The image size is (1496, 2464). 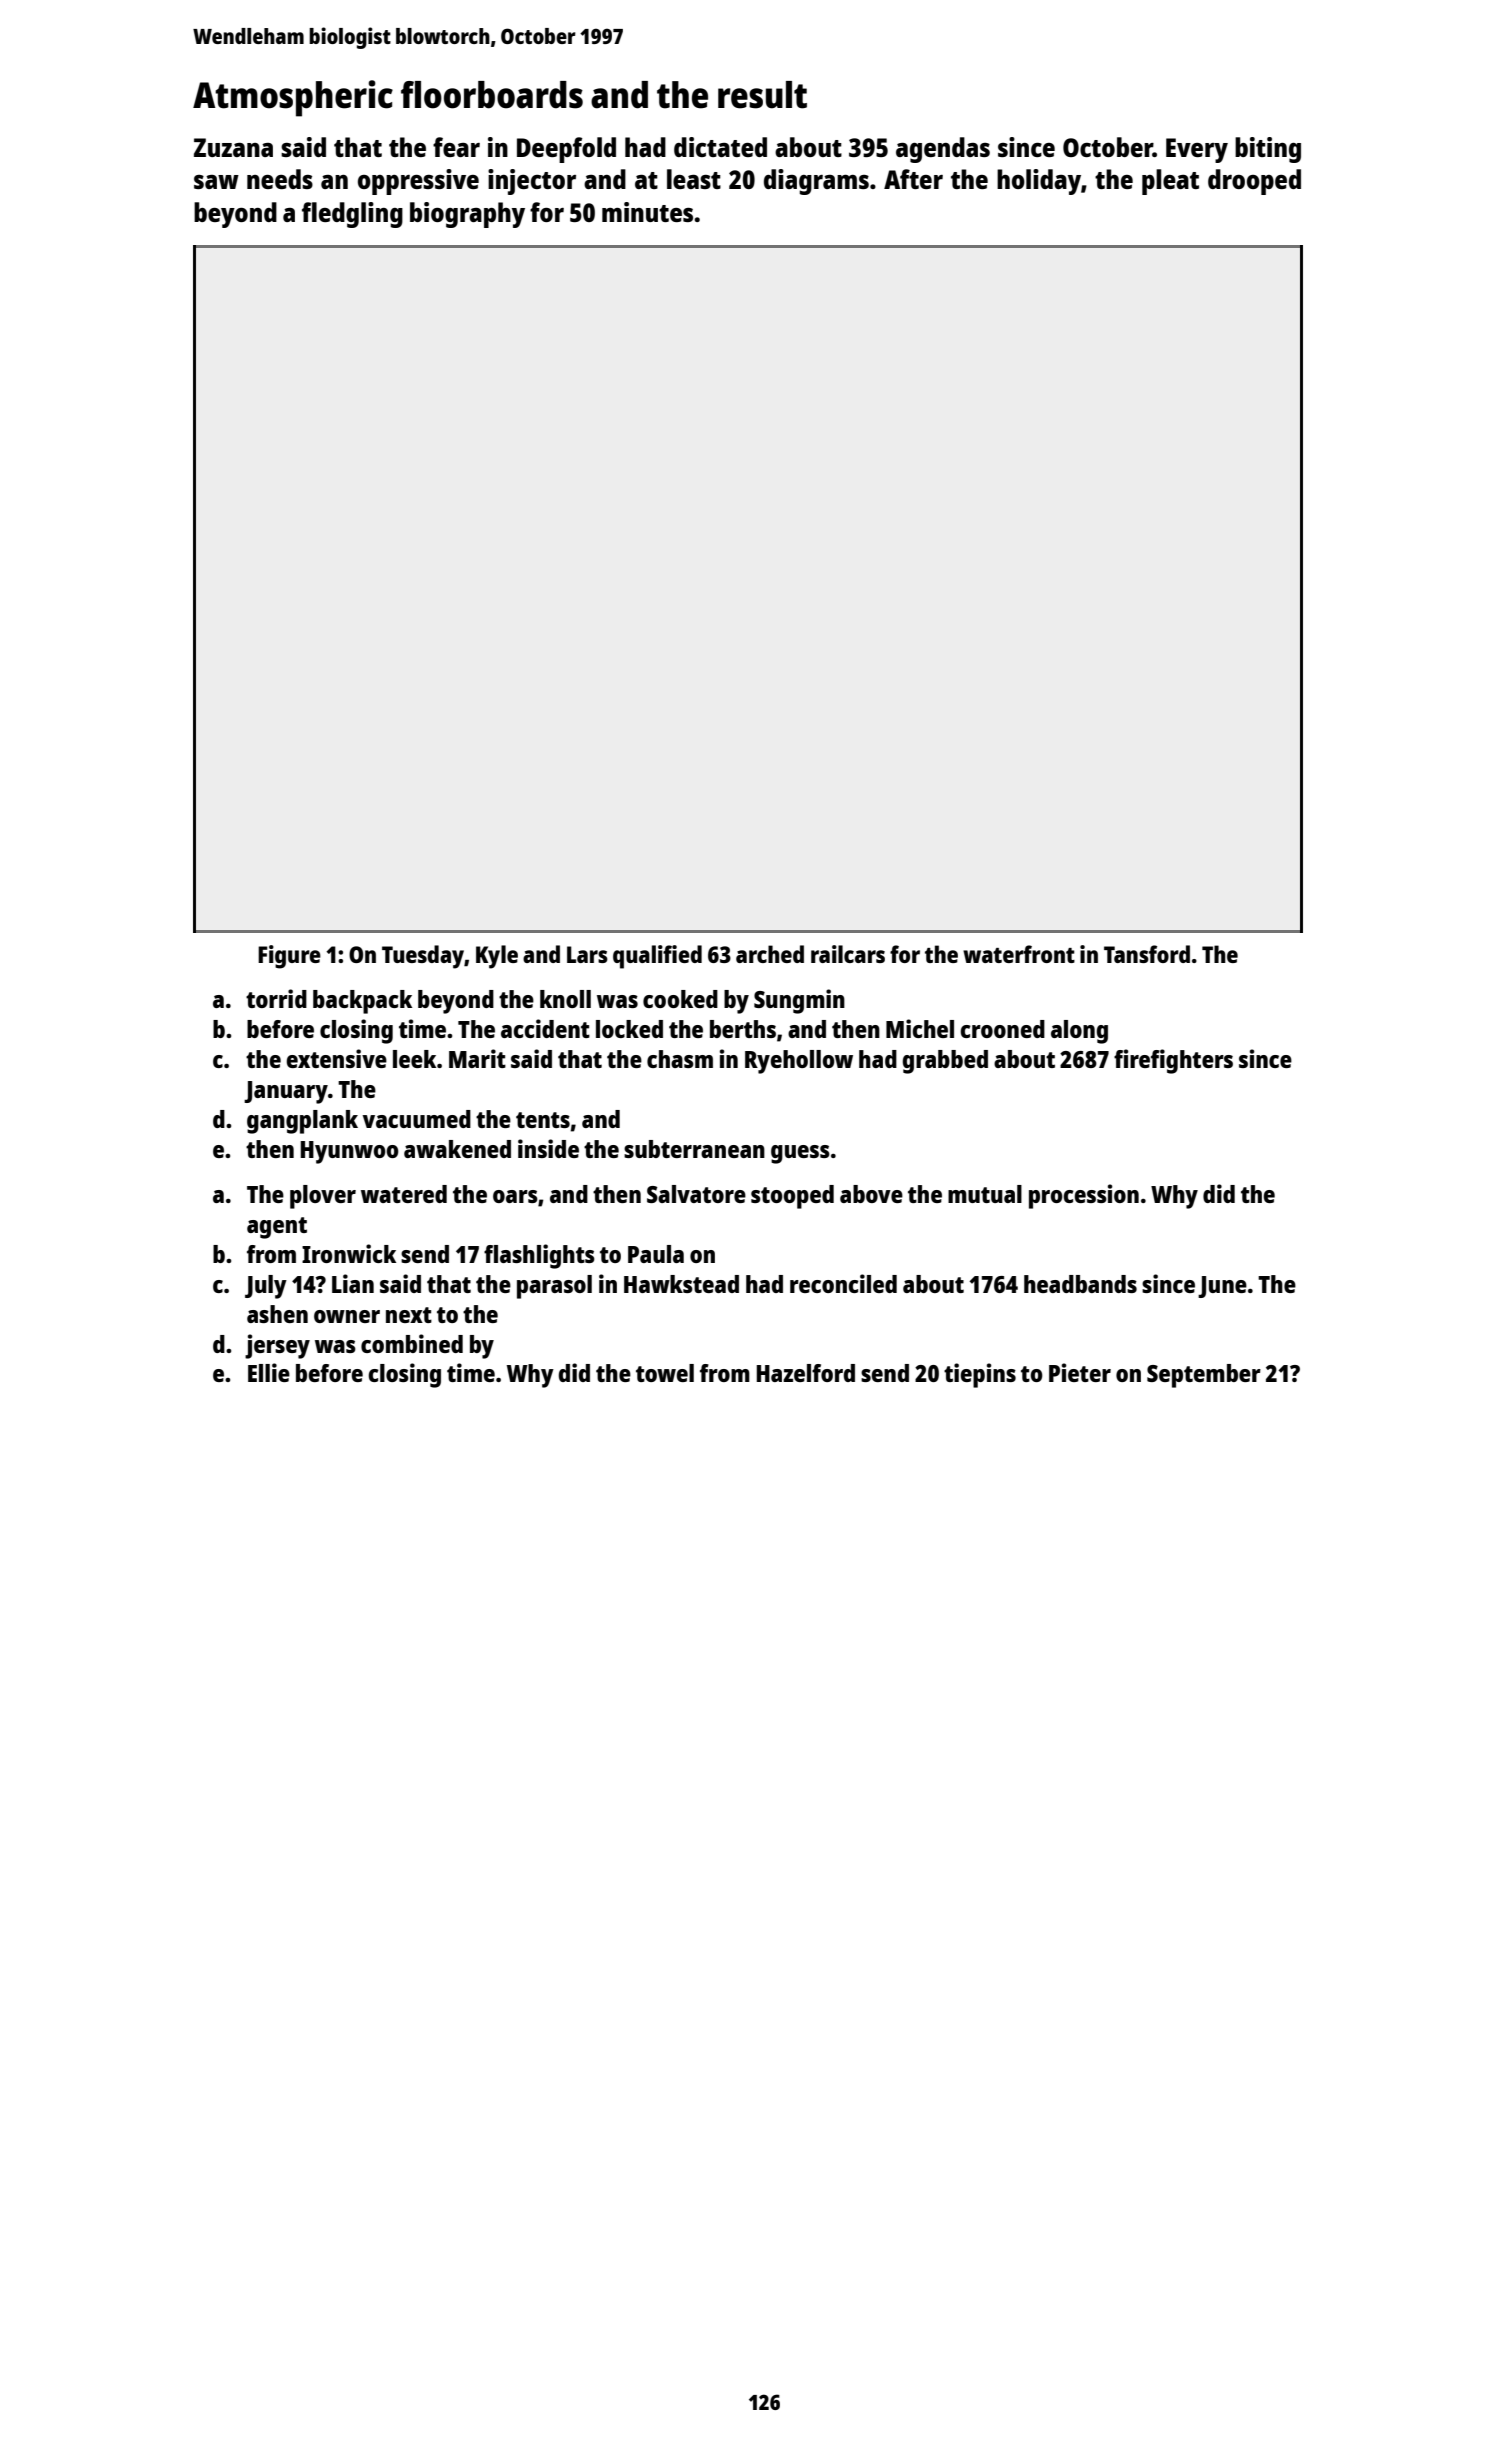 What do you see at coordinates (587, 954) in the screenshot?
I see `Lars` at bounding box center [587, 954].
